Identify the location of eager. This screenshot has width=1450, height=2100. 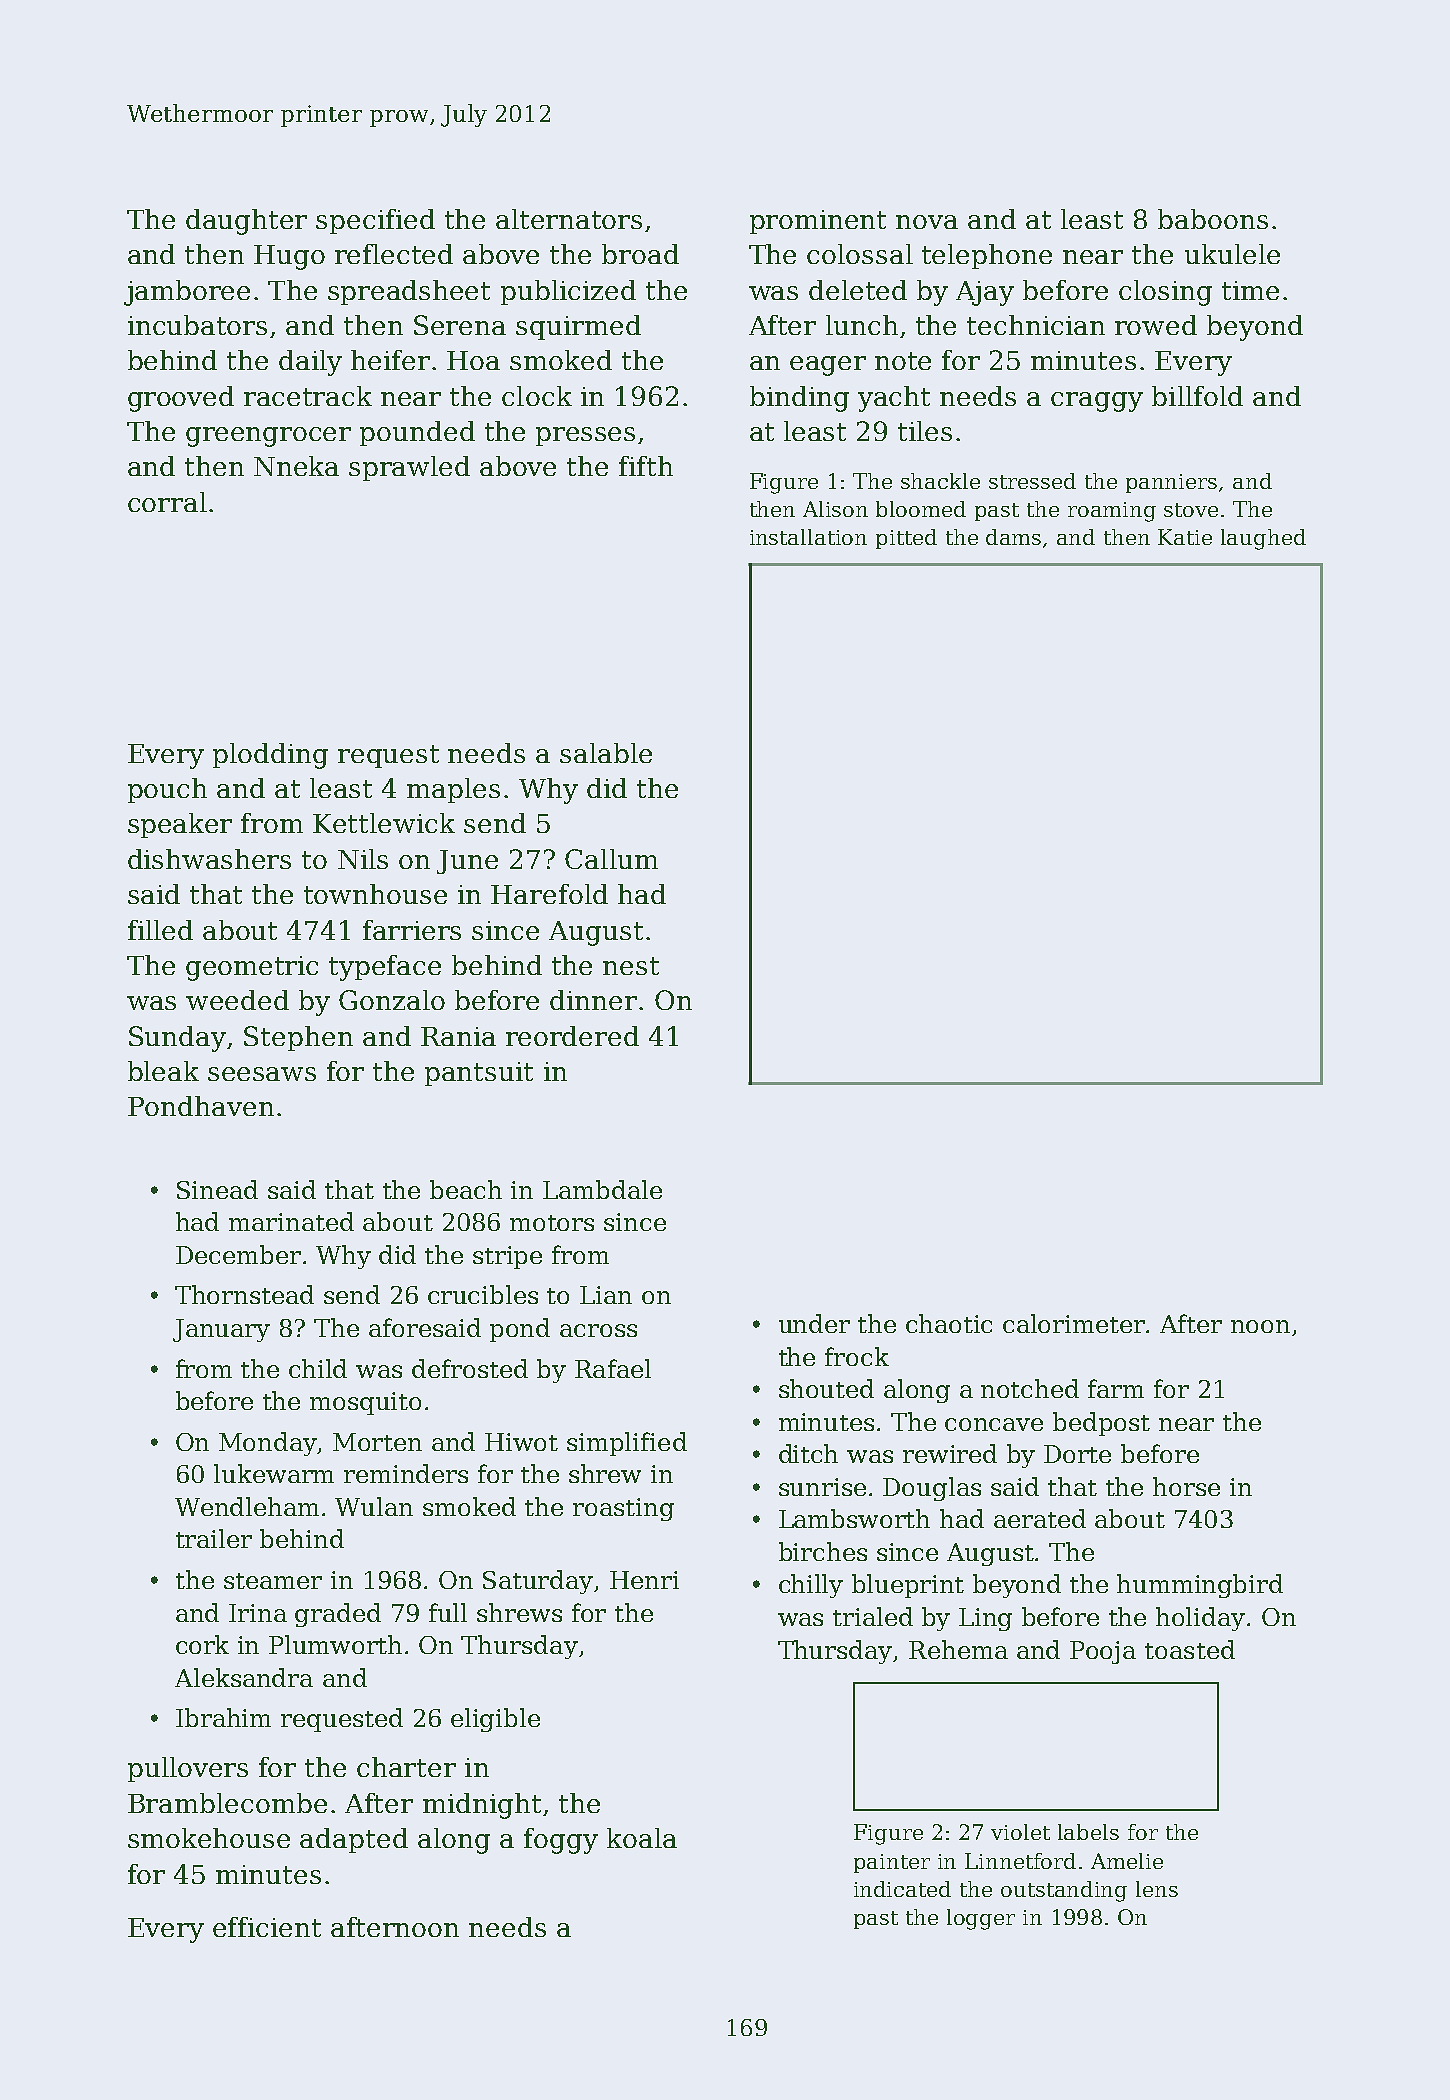
(828, 366).
